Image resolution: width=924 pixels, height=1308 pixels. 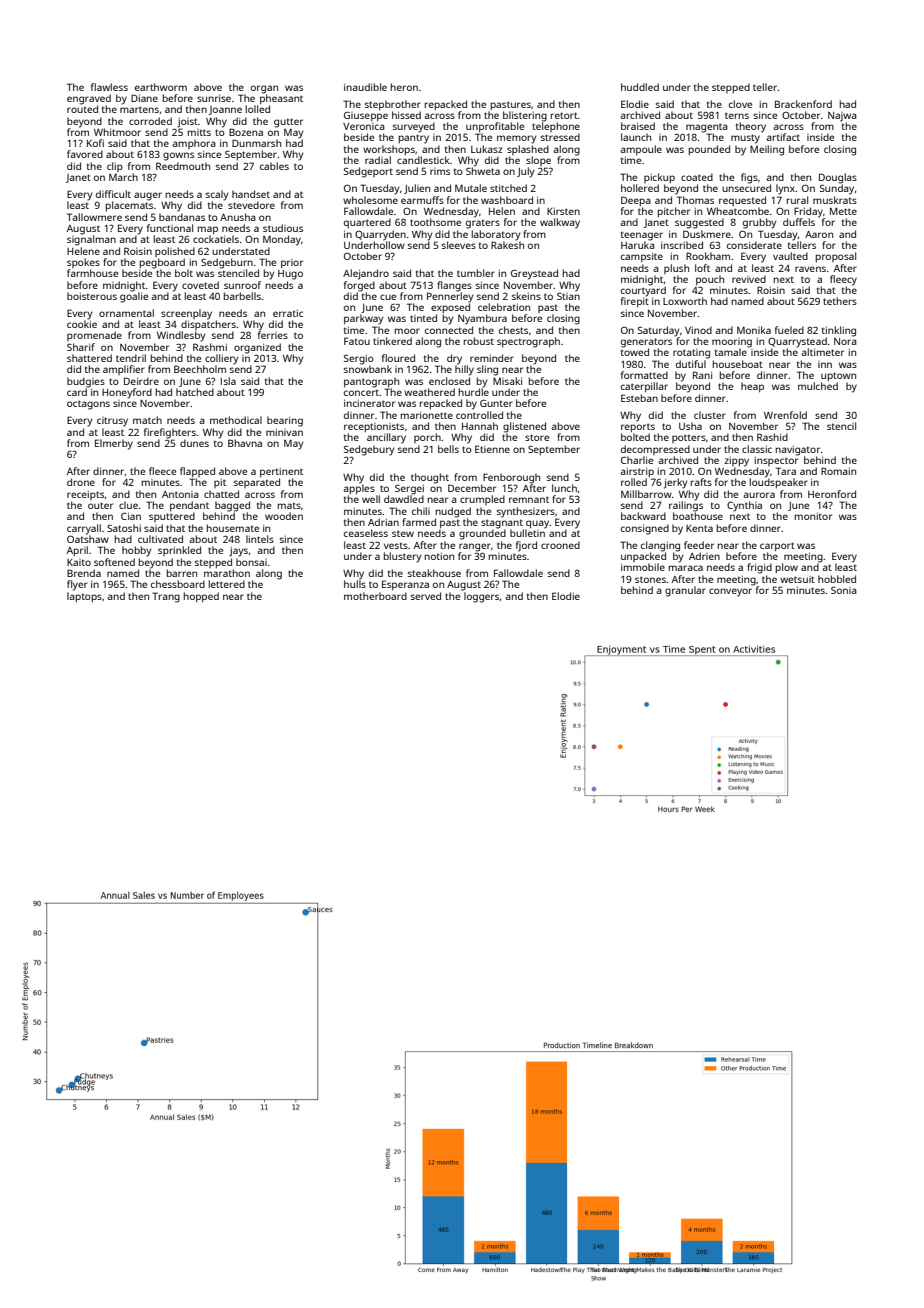 What do you see at coordinates (84, 597) in the screenshot?
I see `laptops` at bounding box center [84, 597].
